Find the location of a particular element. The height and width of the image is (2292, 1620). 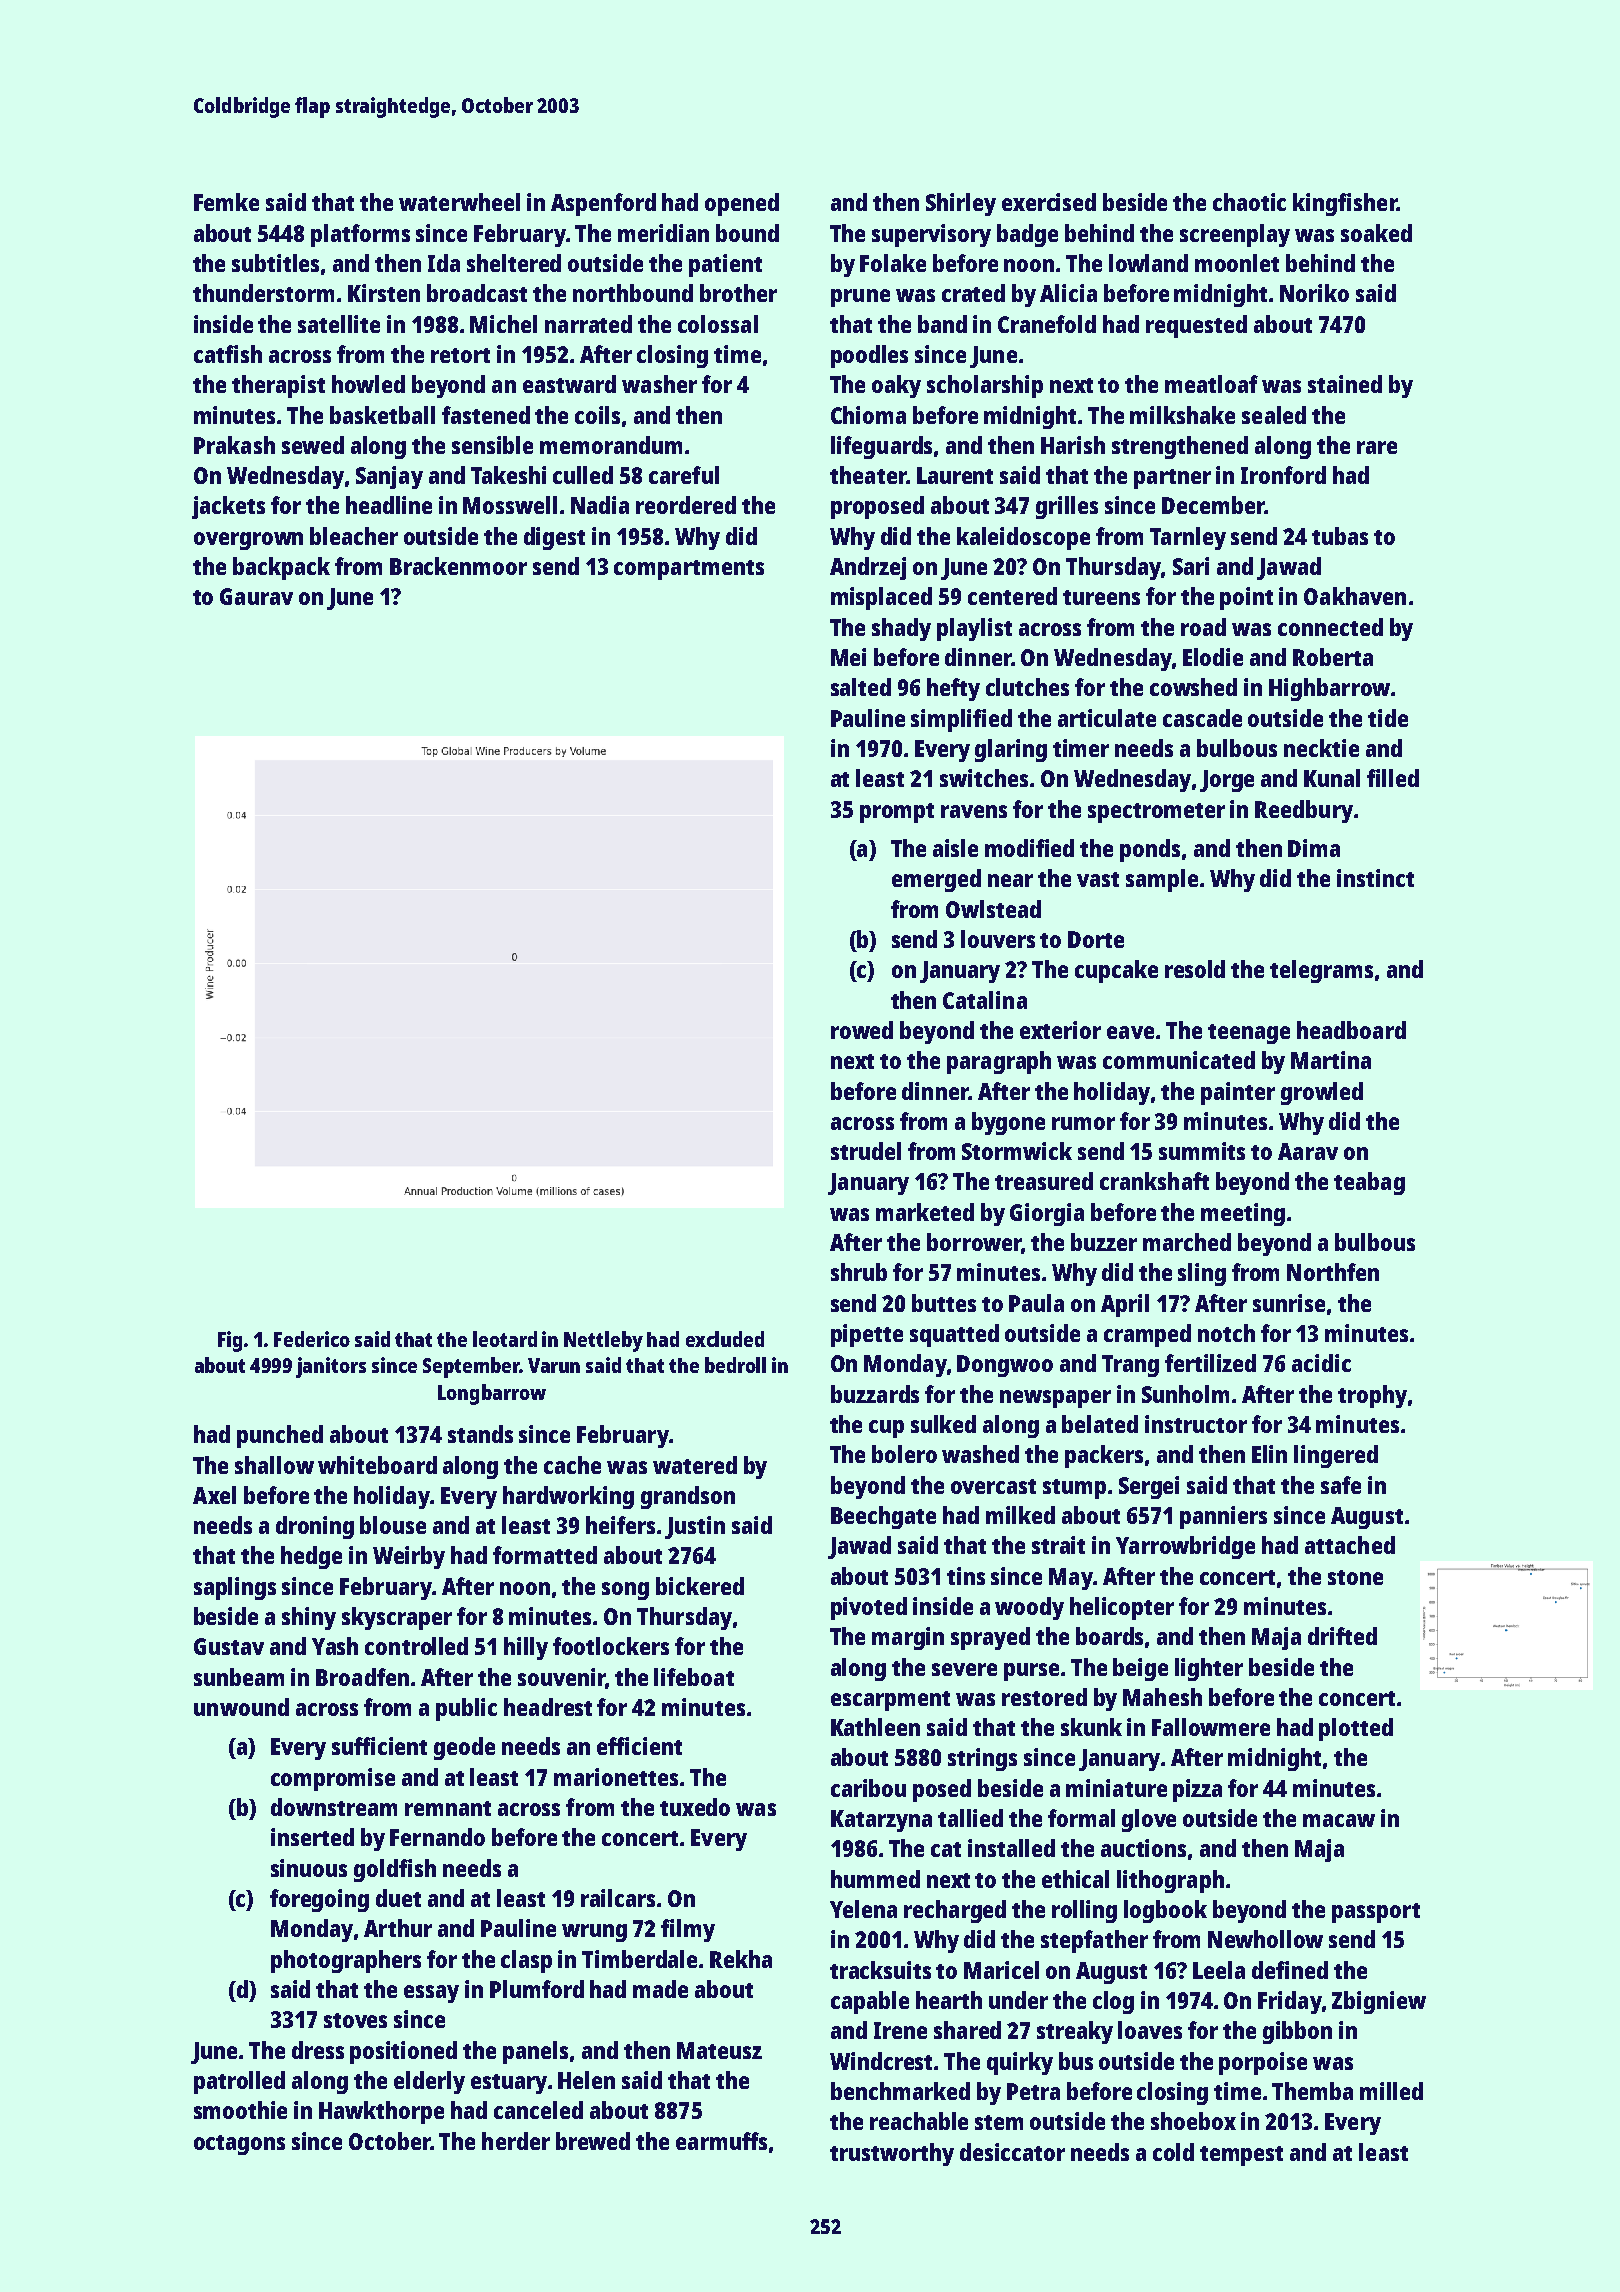

leotard is located at coordinates (505, 1339).
